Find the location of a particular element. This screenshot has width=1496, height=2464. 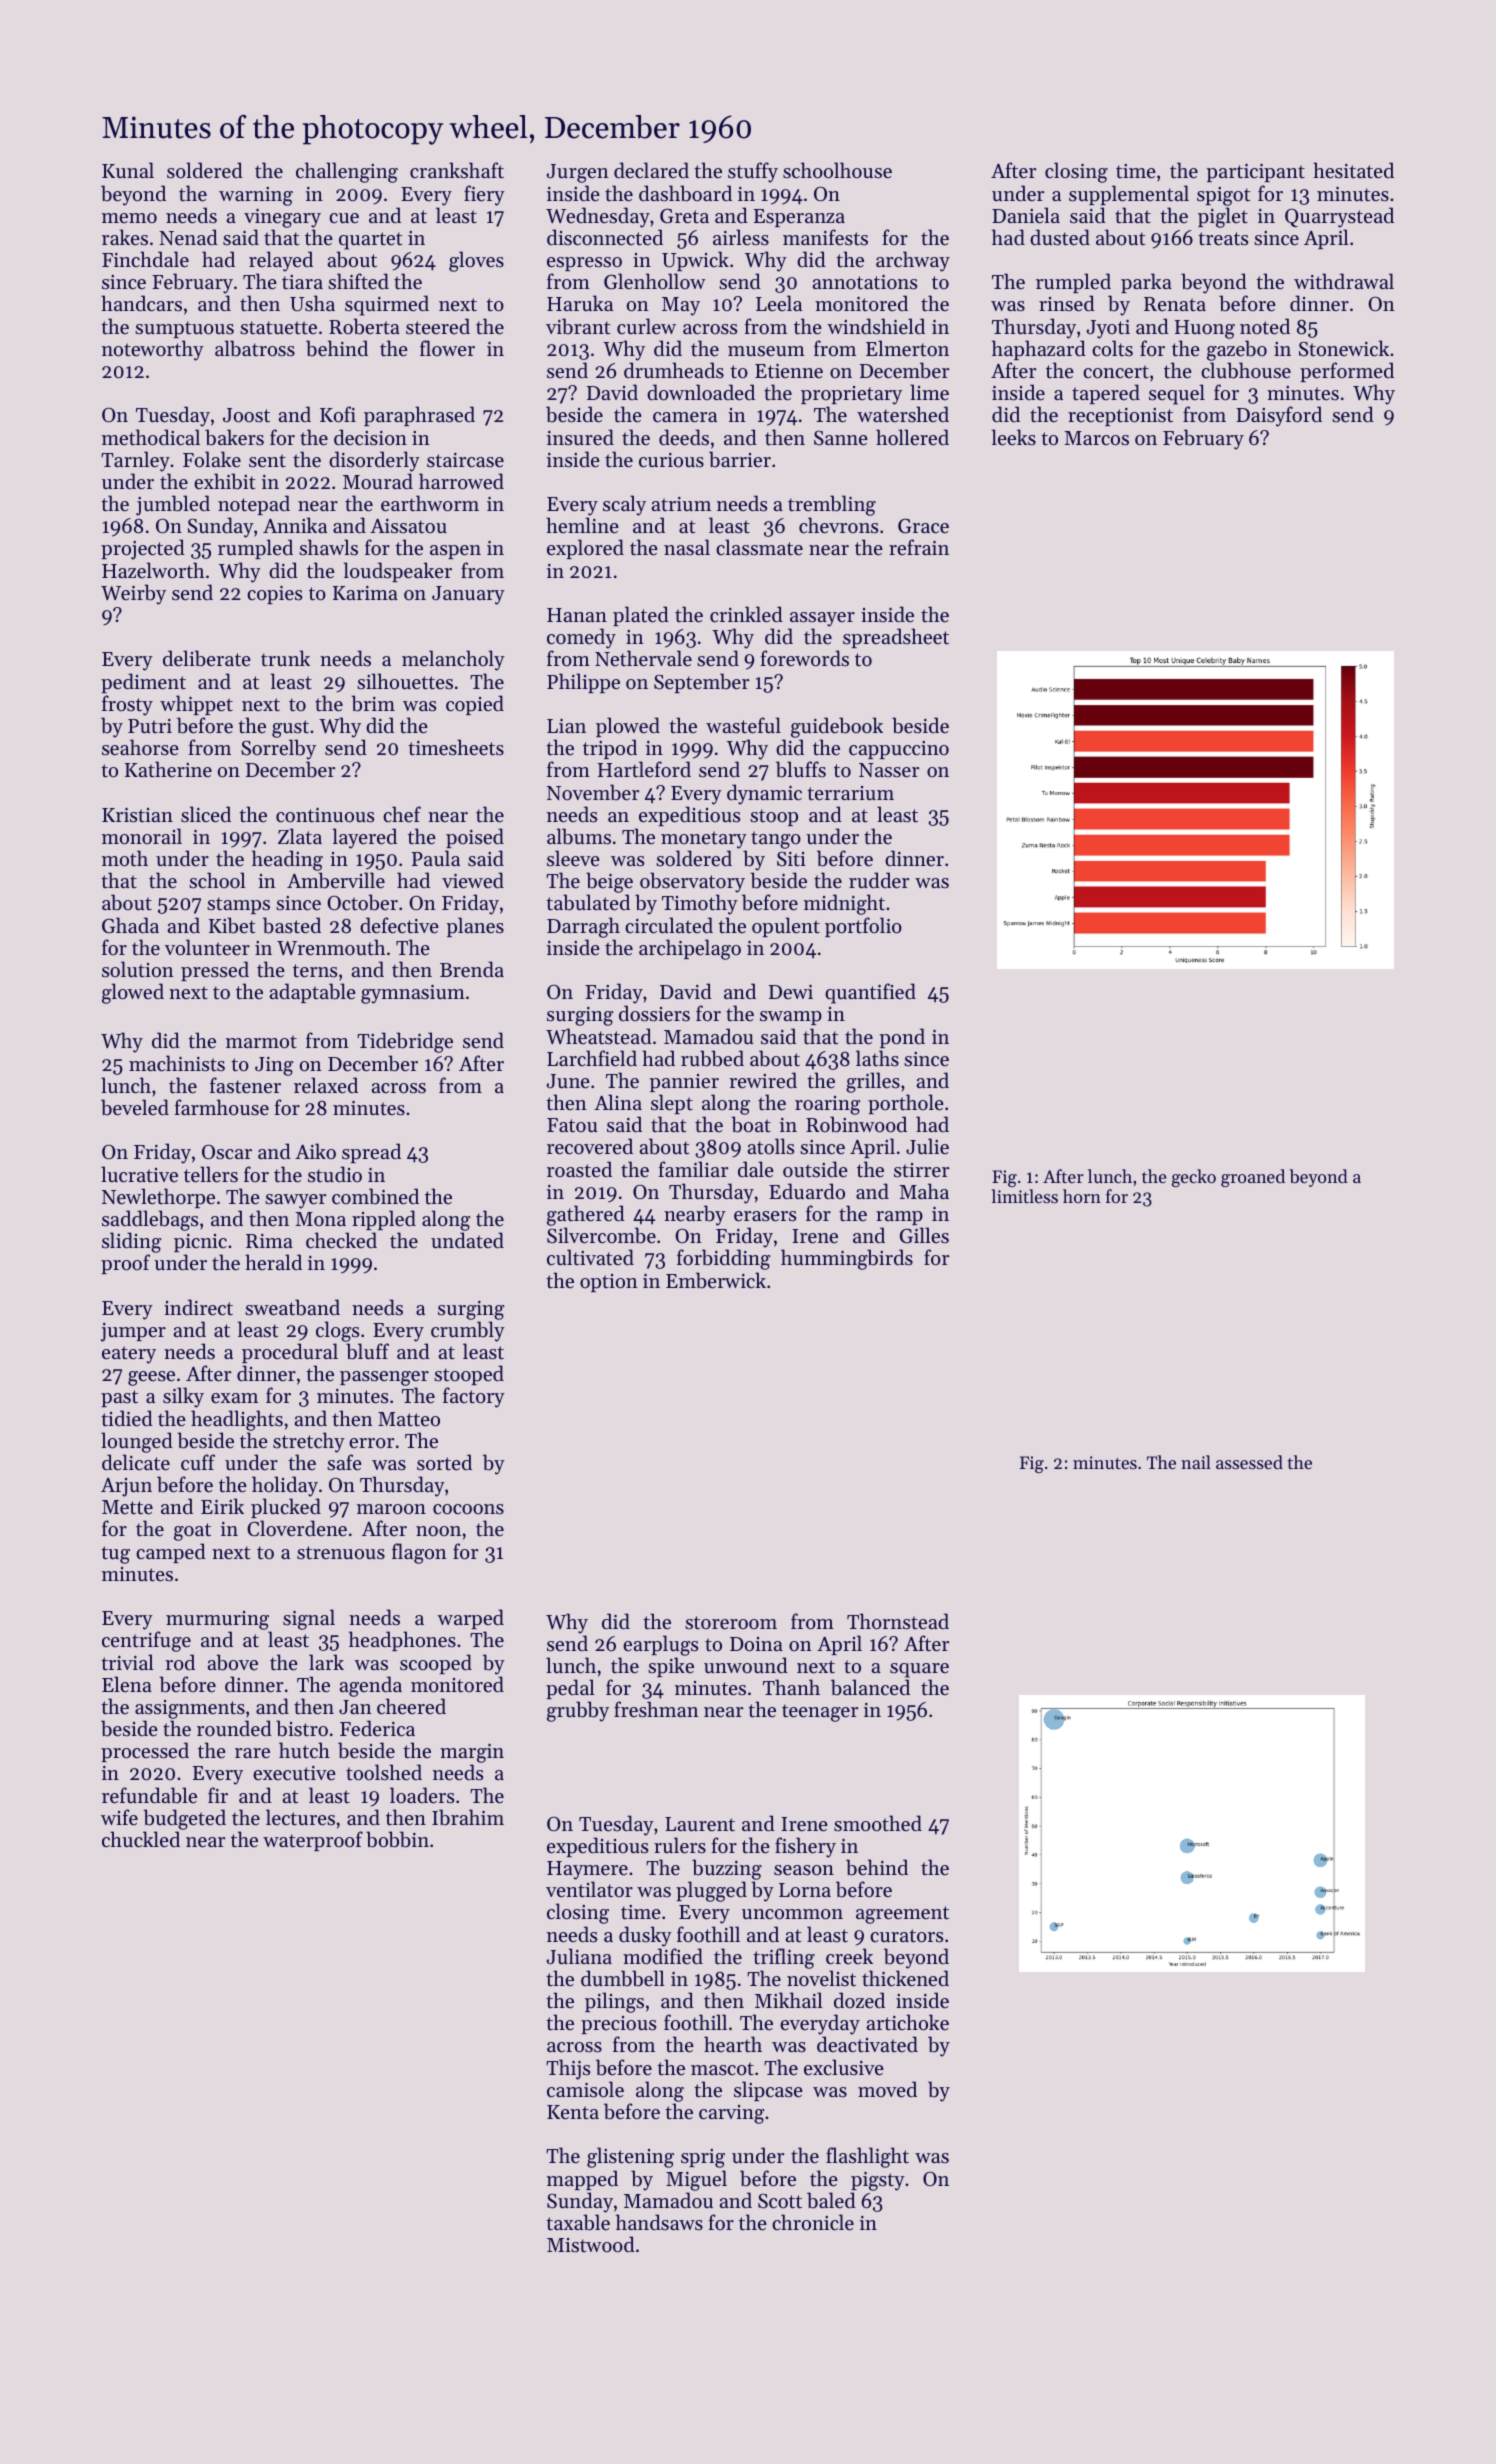

plated is located at coordinates (641, 616).
